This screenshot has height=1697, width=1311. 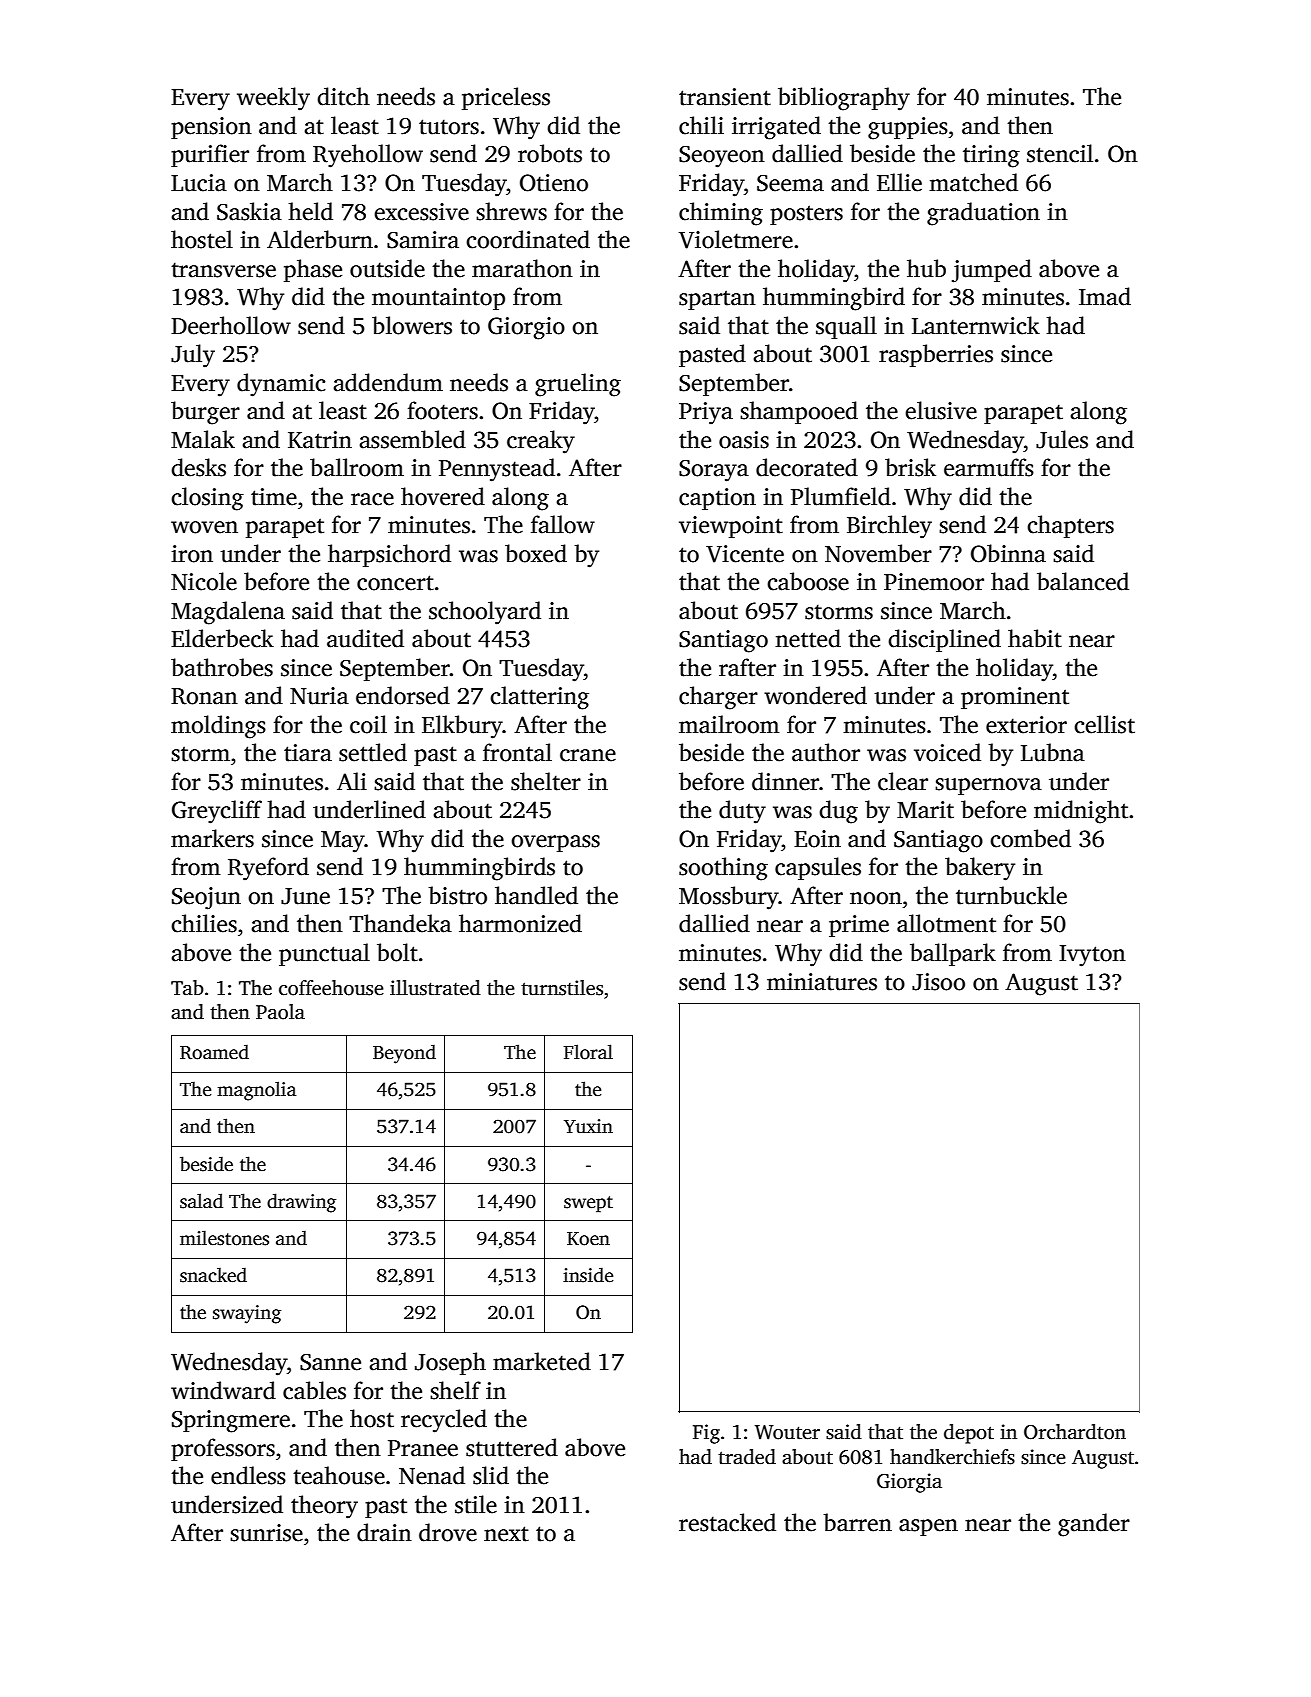 I want to click on closing, so click(x=207, y=499).
